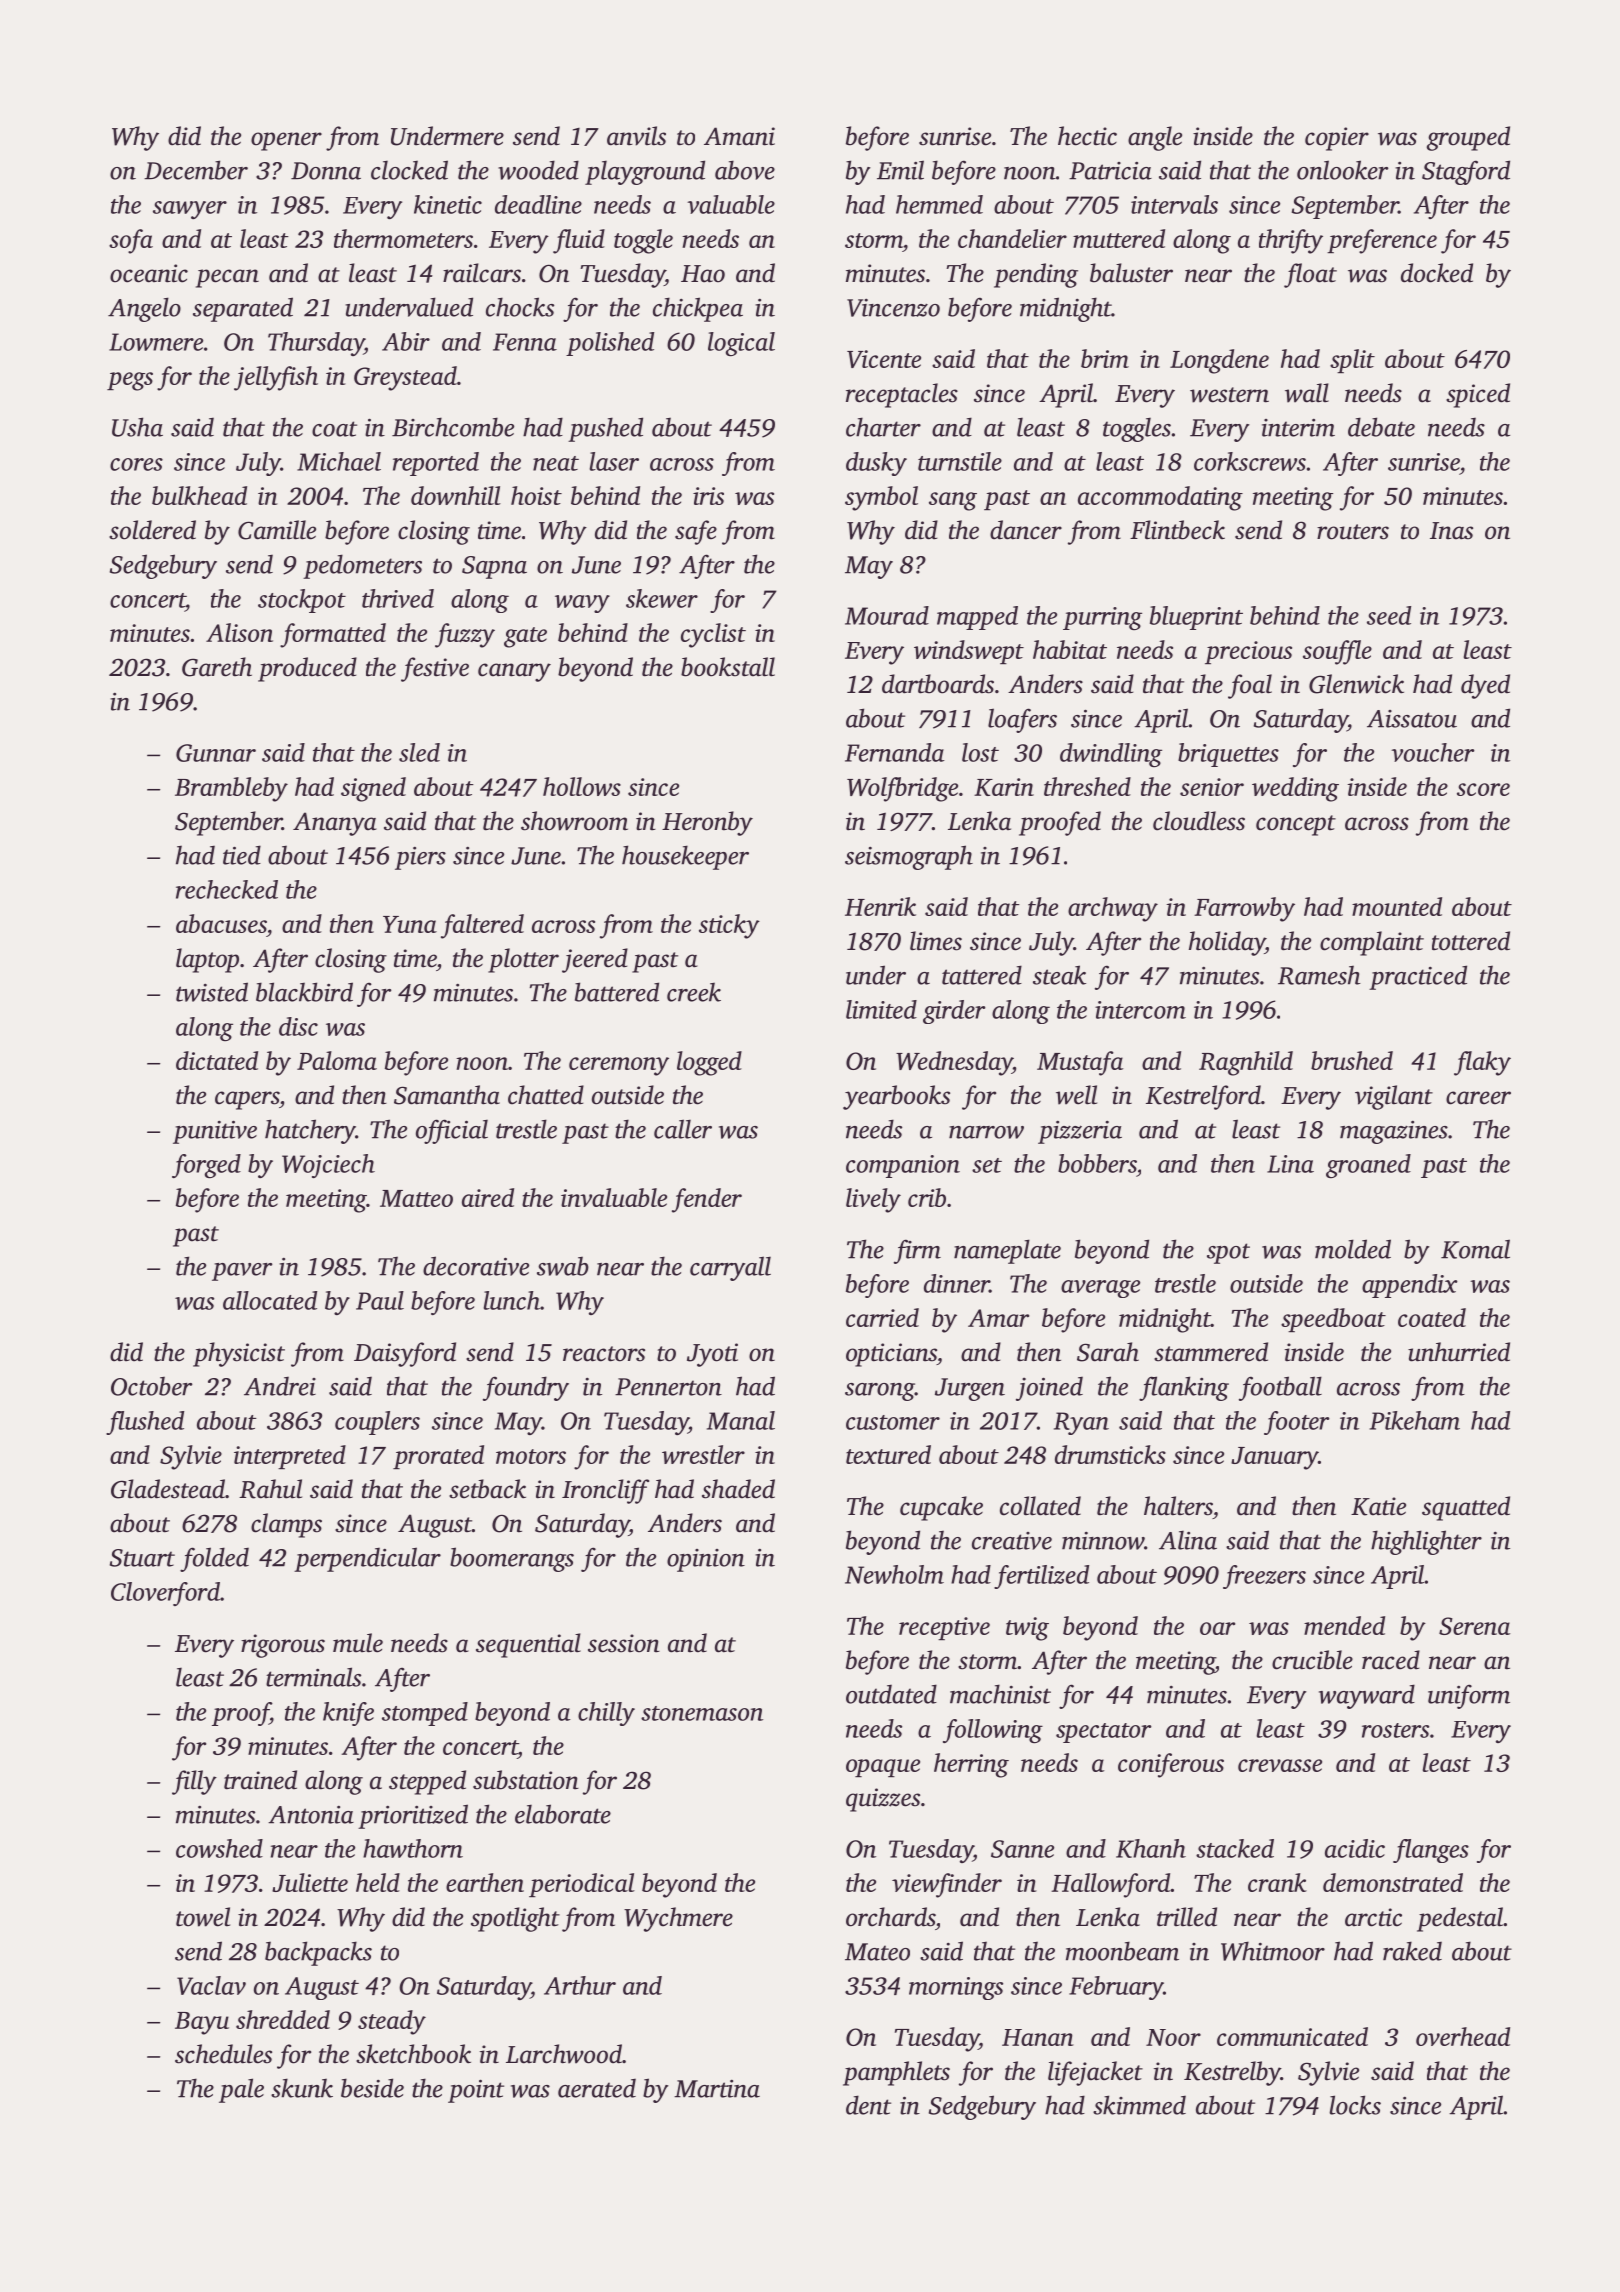 This screenshot has width=1620, height=2292. Describe the element at coordinates (1353, 1249) in the screenshot. I see `molded` at that location.
